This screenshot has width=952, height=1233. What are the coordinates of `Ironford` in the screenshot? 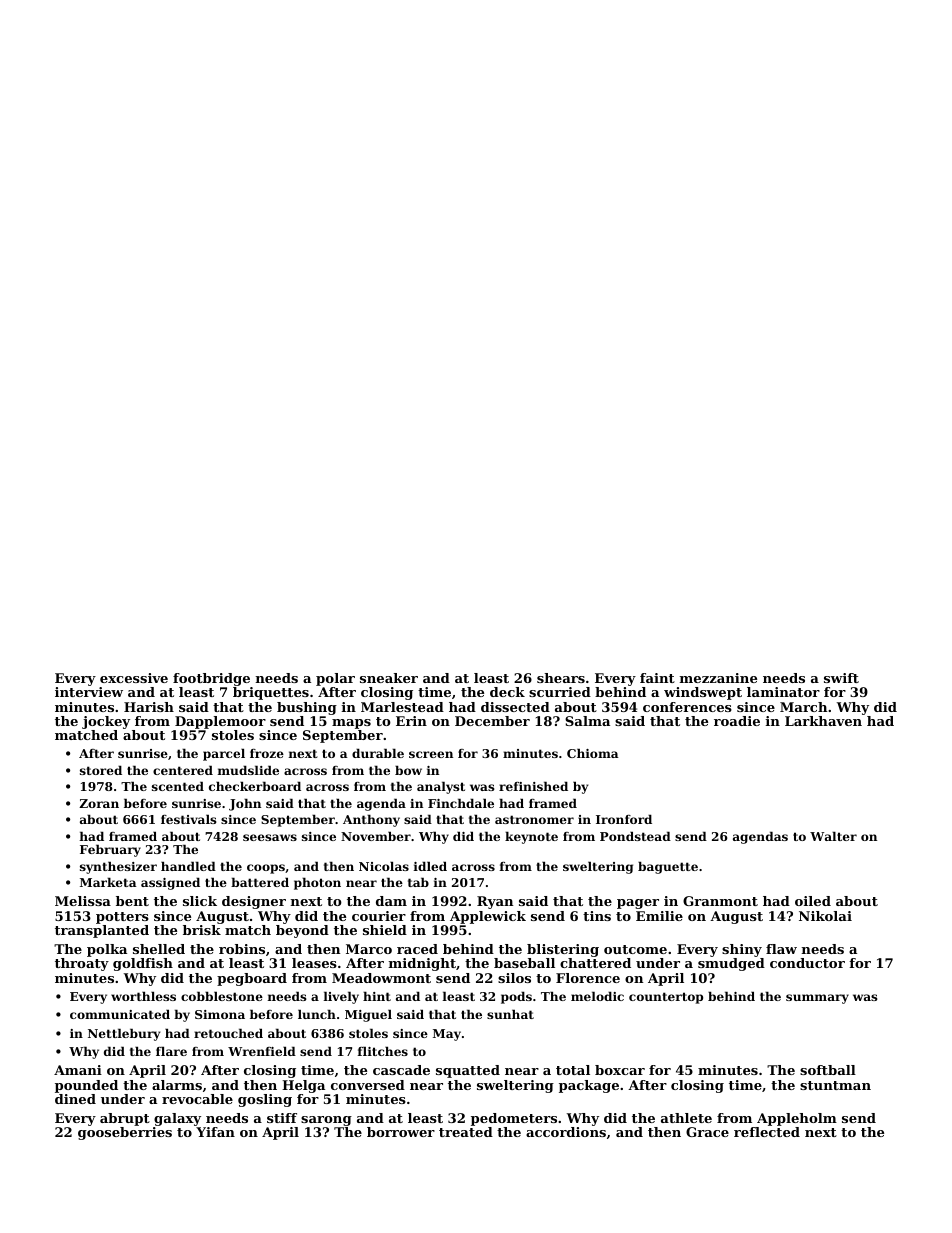 It's located at (624, 819).
